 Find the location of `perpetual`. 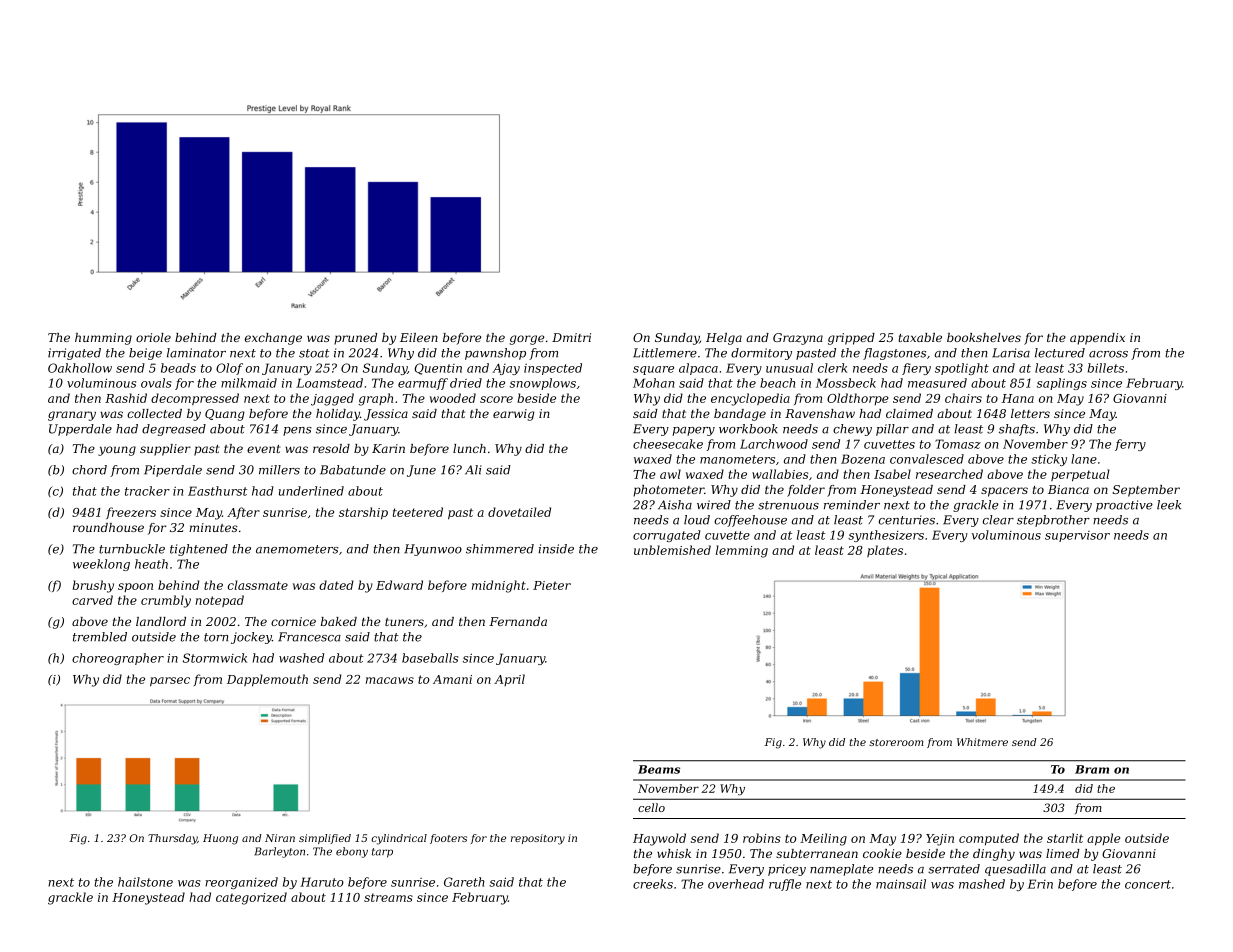

perpetual is located at coordinates (1080, 475).
